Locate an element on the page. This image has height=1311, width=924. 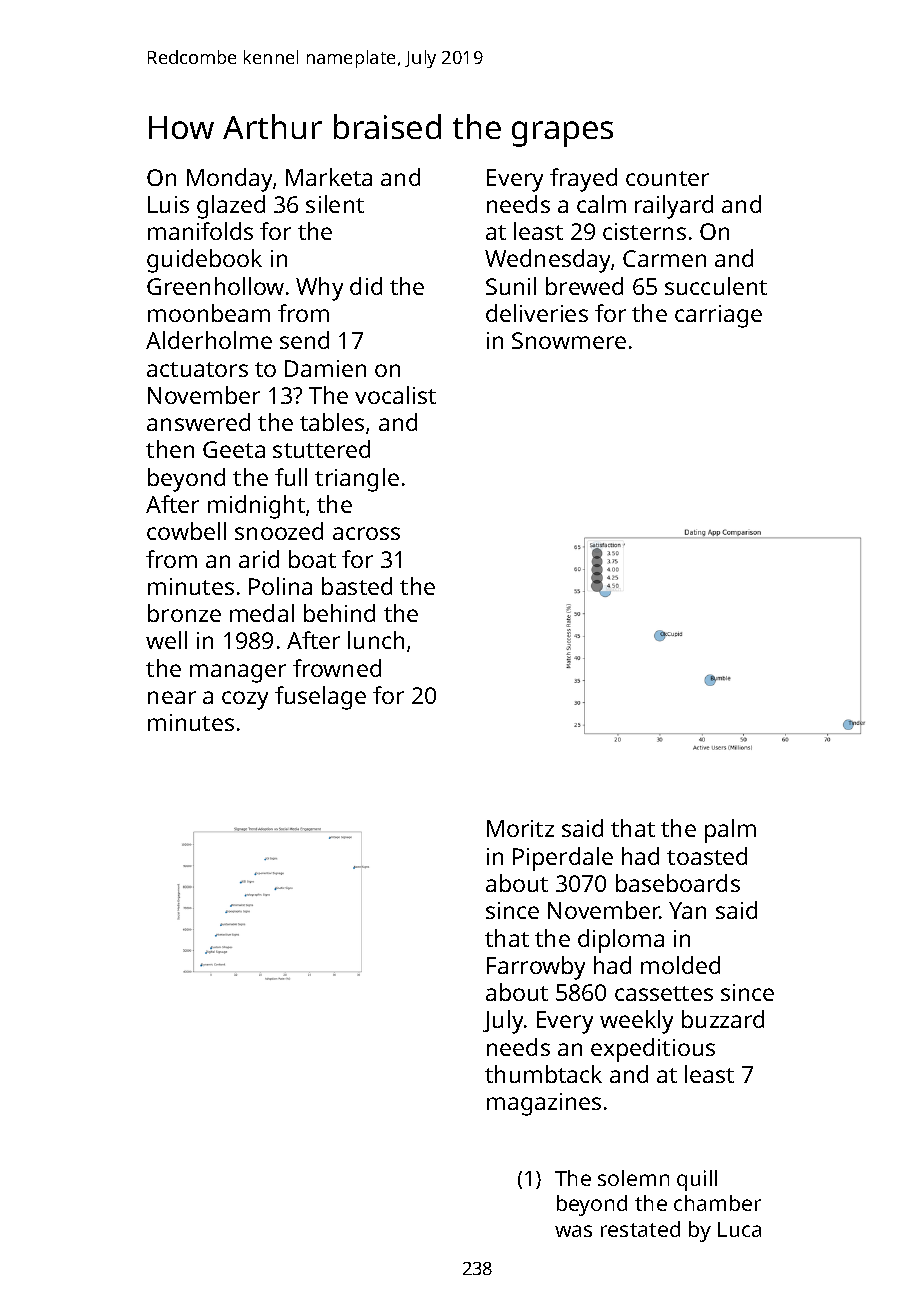
magazines is located at coordinates (544, 1104).
